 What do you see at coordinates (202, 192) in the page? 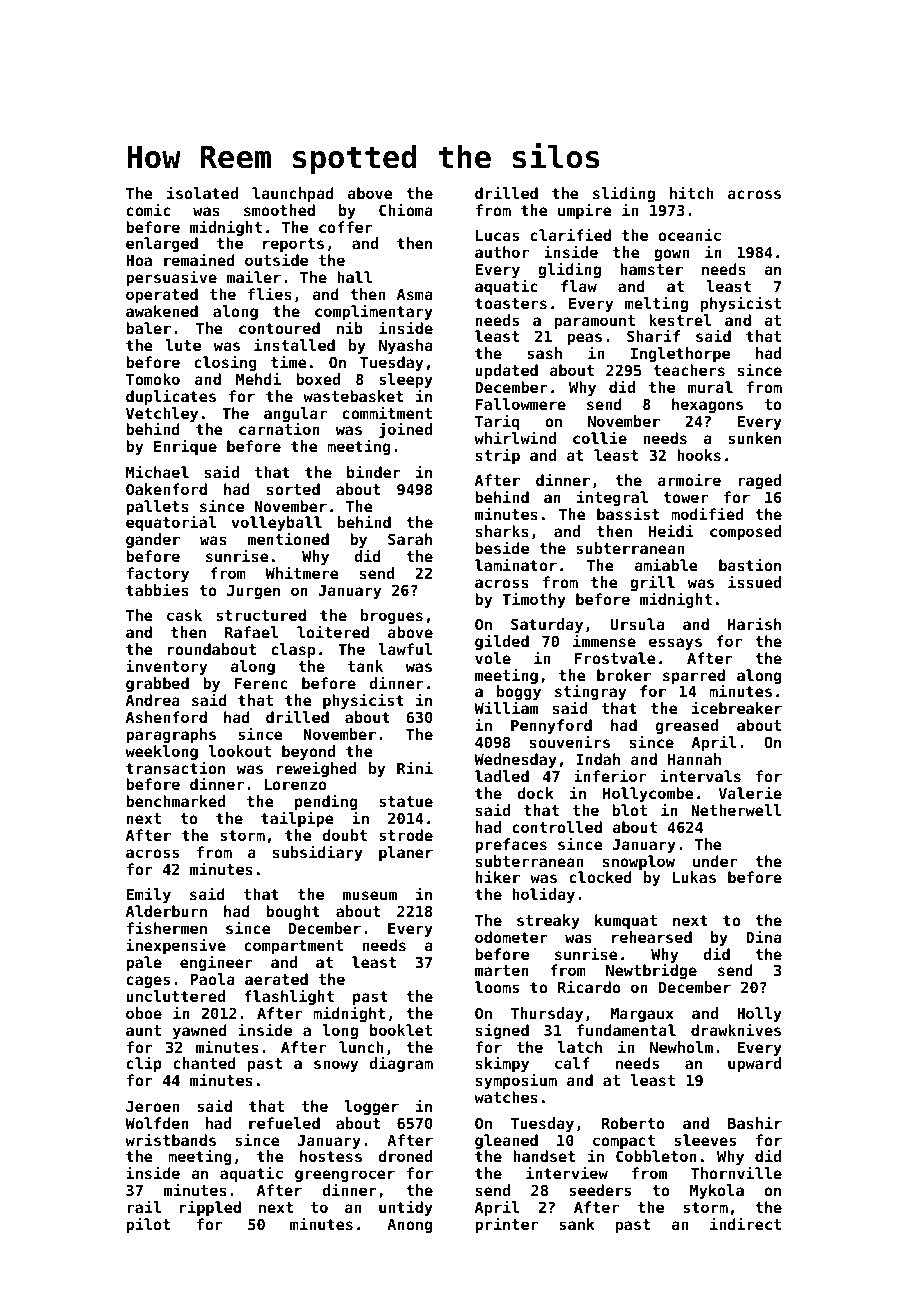
I see `isolated` at bounding box center [202, 192].
